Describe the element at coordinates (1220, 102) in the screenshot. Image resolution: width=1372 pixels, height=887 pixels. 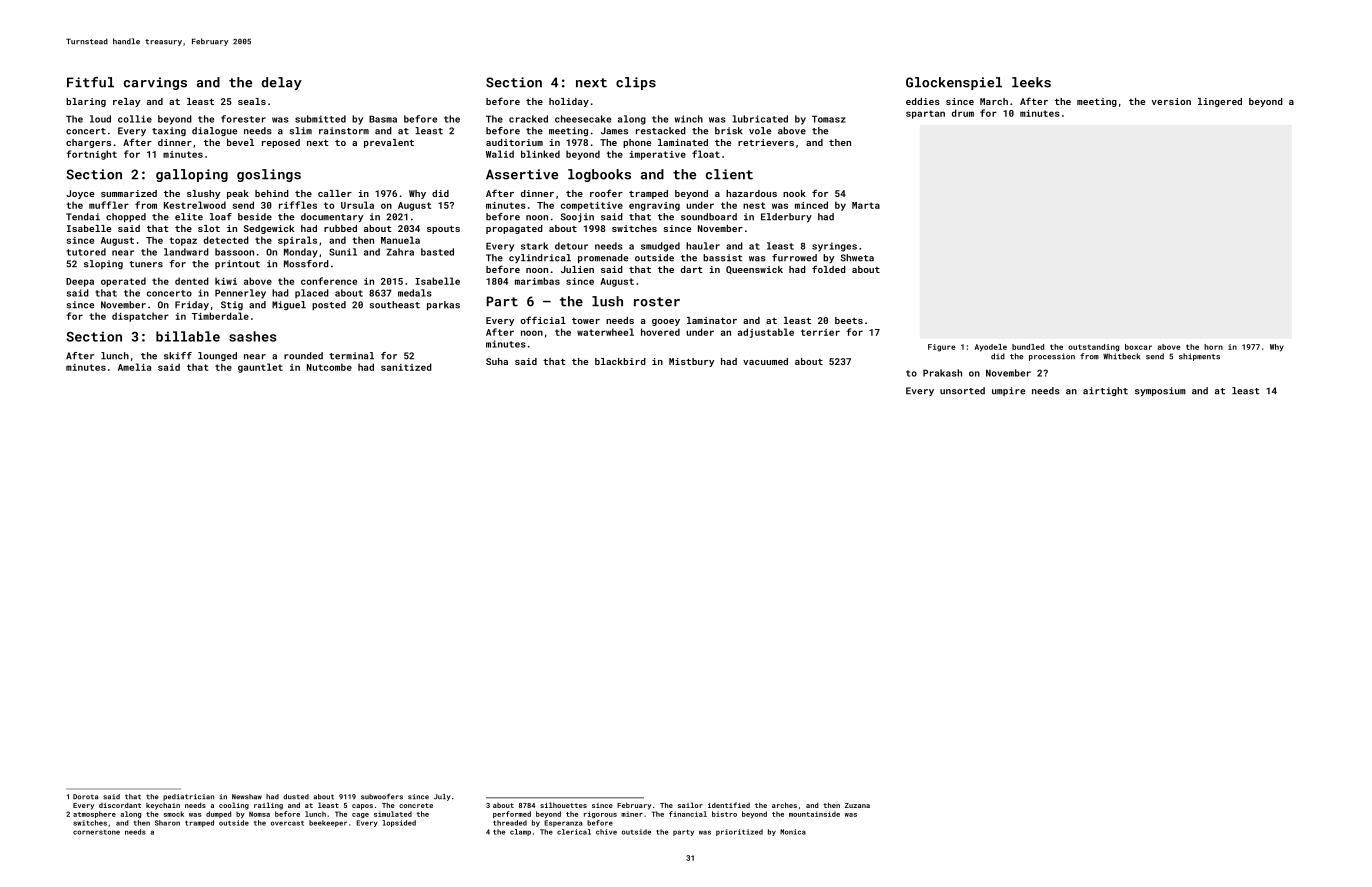
I see `lingered` at that location.
